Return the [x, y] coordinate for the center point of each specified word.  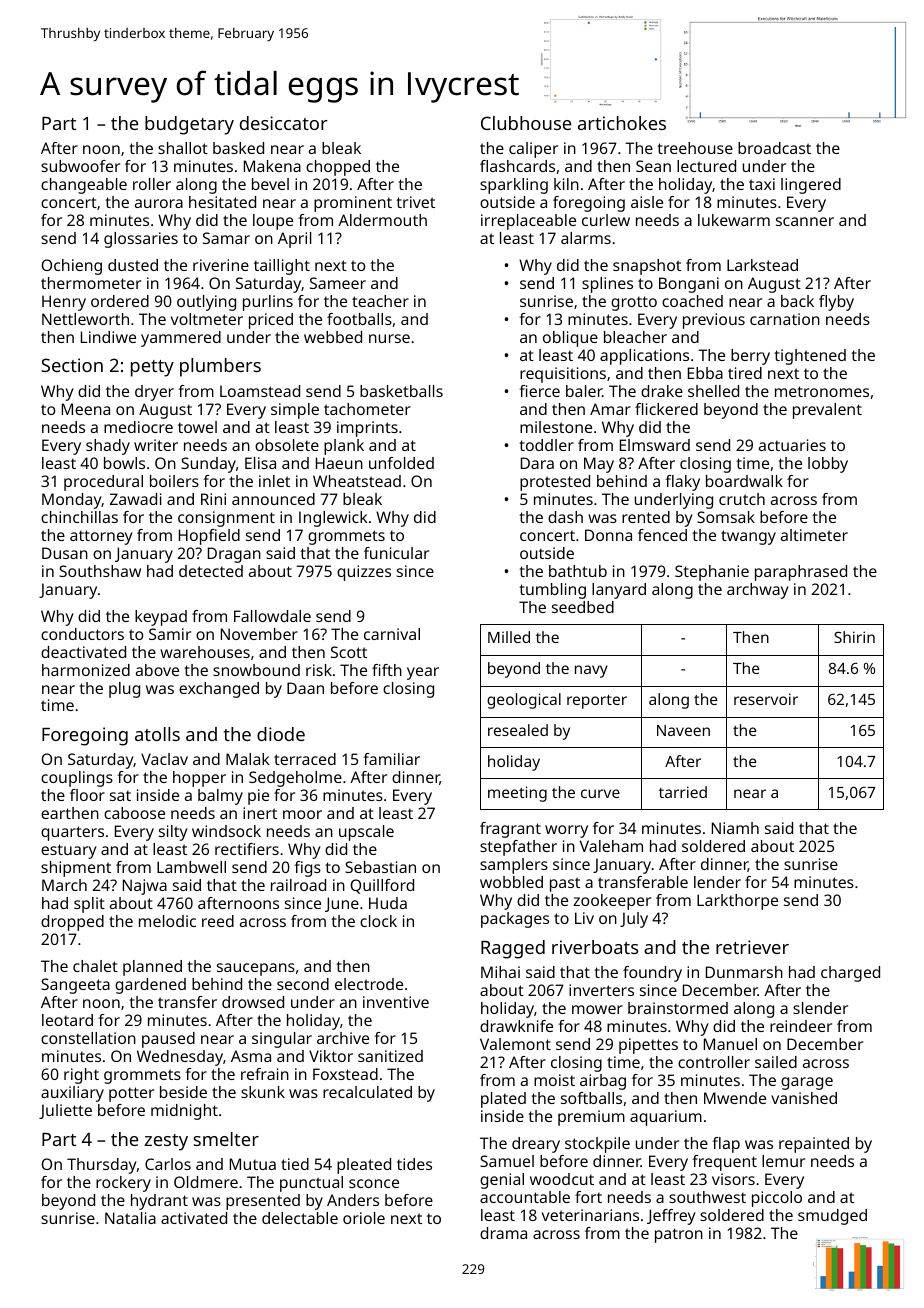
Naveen [683, 730]
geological [524, 701]
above [157, 670]
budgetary [189, 125]
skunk [263, 1092]
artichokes [622, 123]
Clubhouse [526, 123]
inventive [396, 1002]
